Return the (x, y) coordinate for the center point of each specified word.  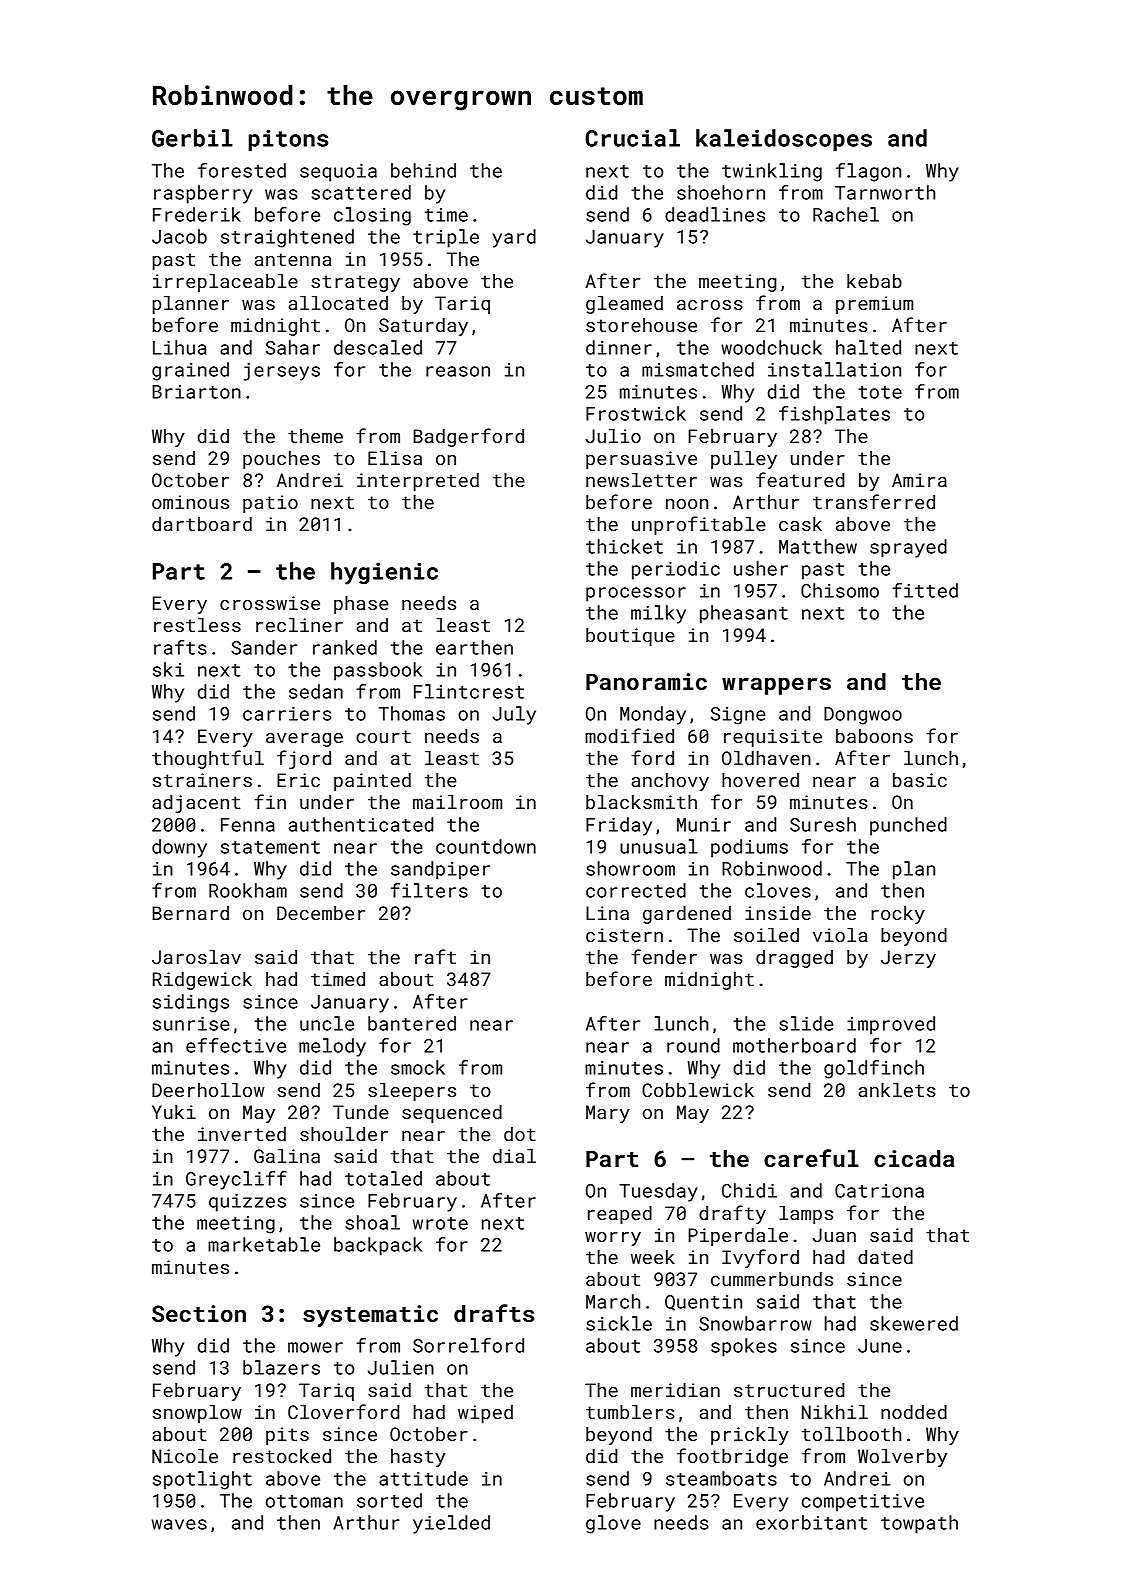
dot (520, 1134)
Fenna (248, 825)
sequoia (338, 173)
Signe (738, 716)
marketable (264, 1244)
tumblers (630, 1412)
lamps (806, 1215)
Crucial (632, 138)
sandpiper (440, 870)
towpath (919, 1524)
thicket (624, 546)
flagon (868, 172)
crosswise (270, 603)
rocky (898, 915)
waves (179, 1524)
